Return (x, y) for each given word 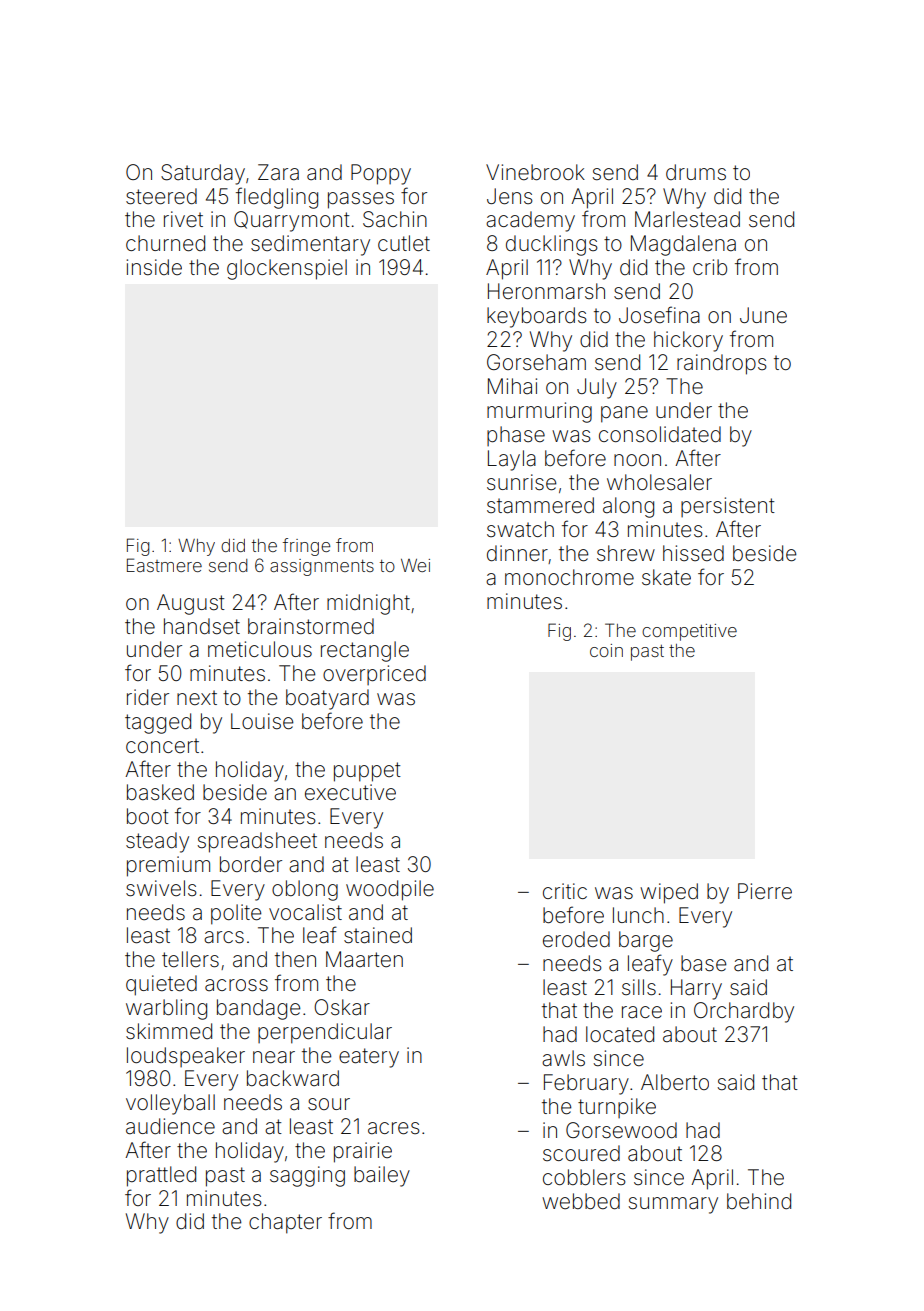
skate (666, 577)
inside (154, 267)
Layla (512, 460)
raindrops (722, 364)
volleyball (170, 1104)
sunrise (521, 482)
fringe (306, 547)
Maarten (364, 959)
